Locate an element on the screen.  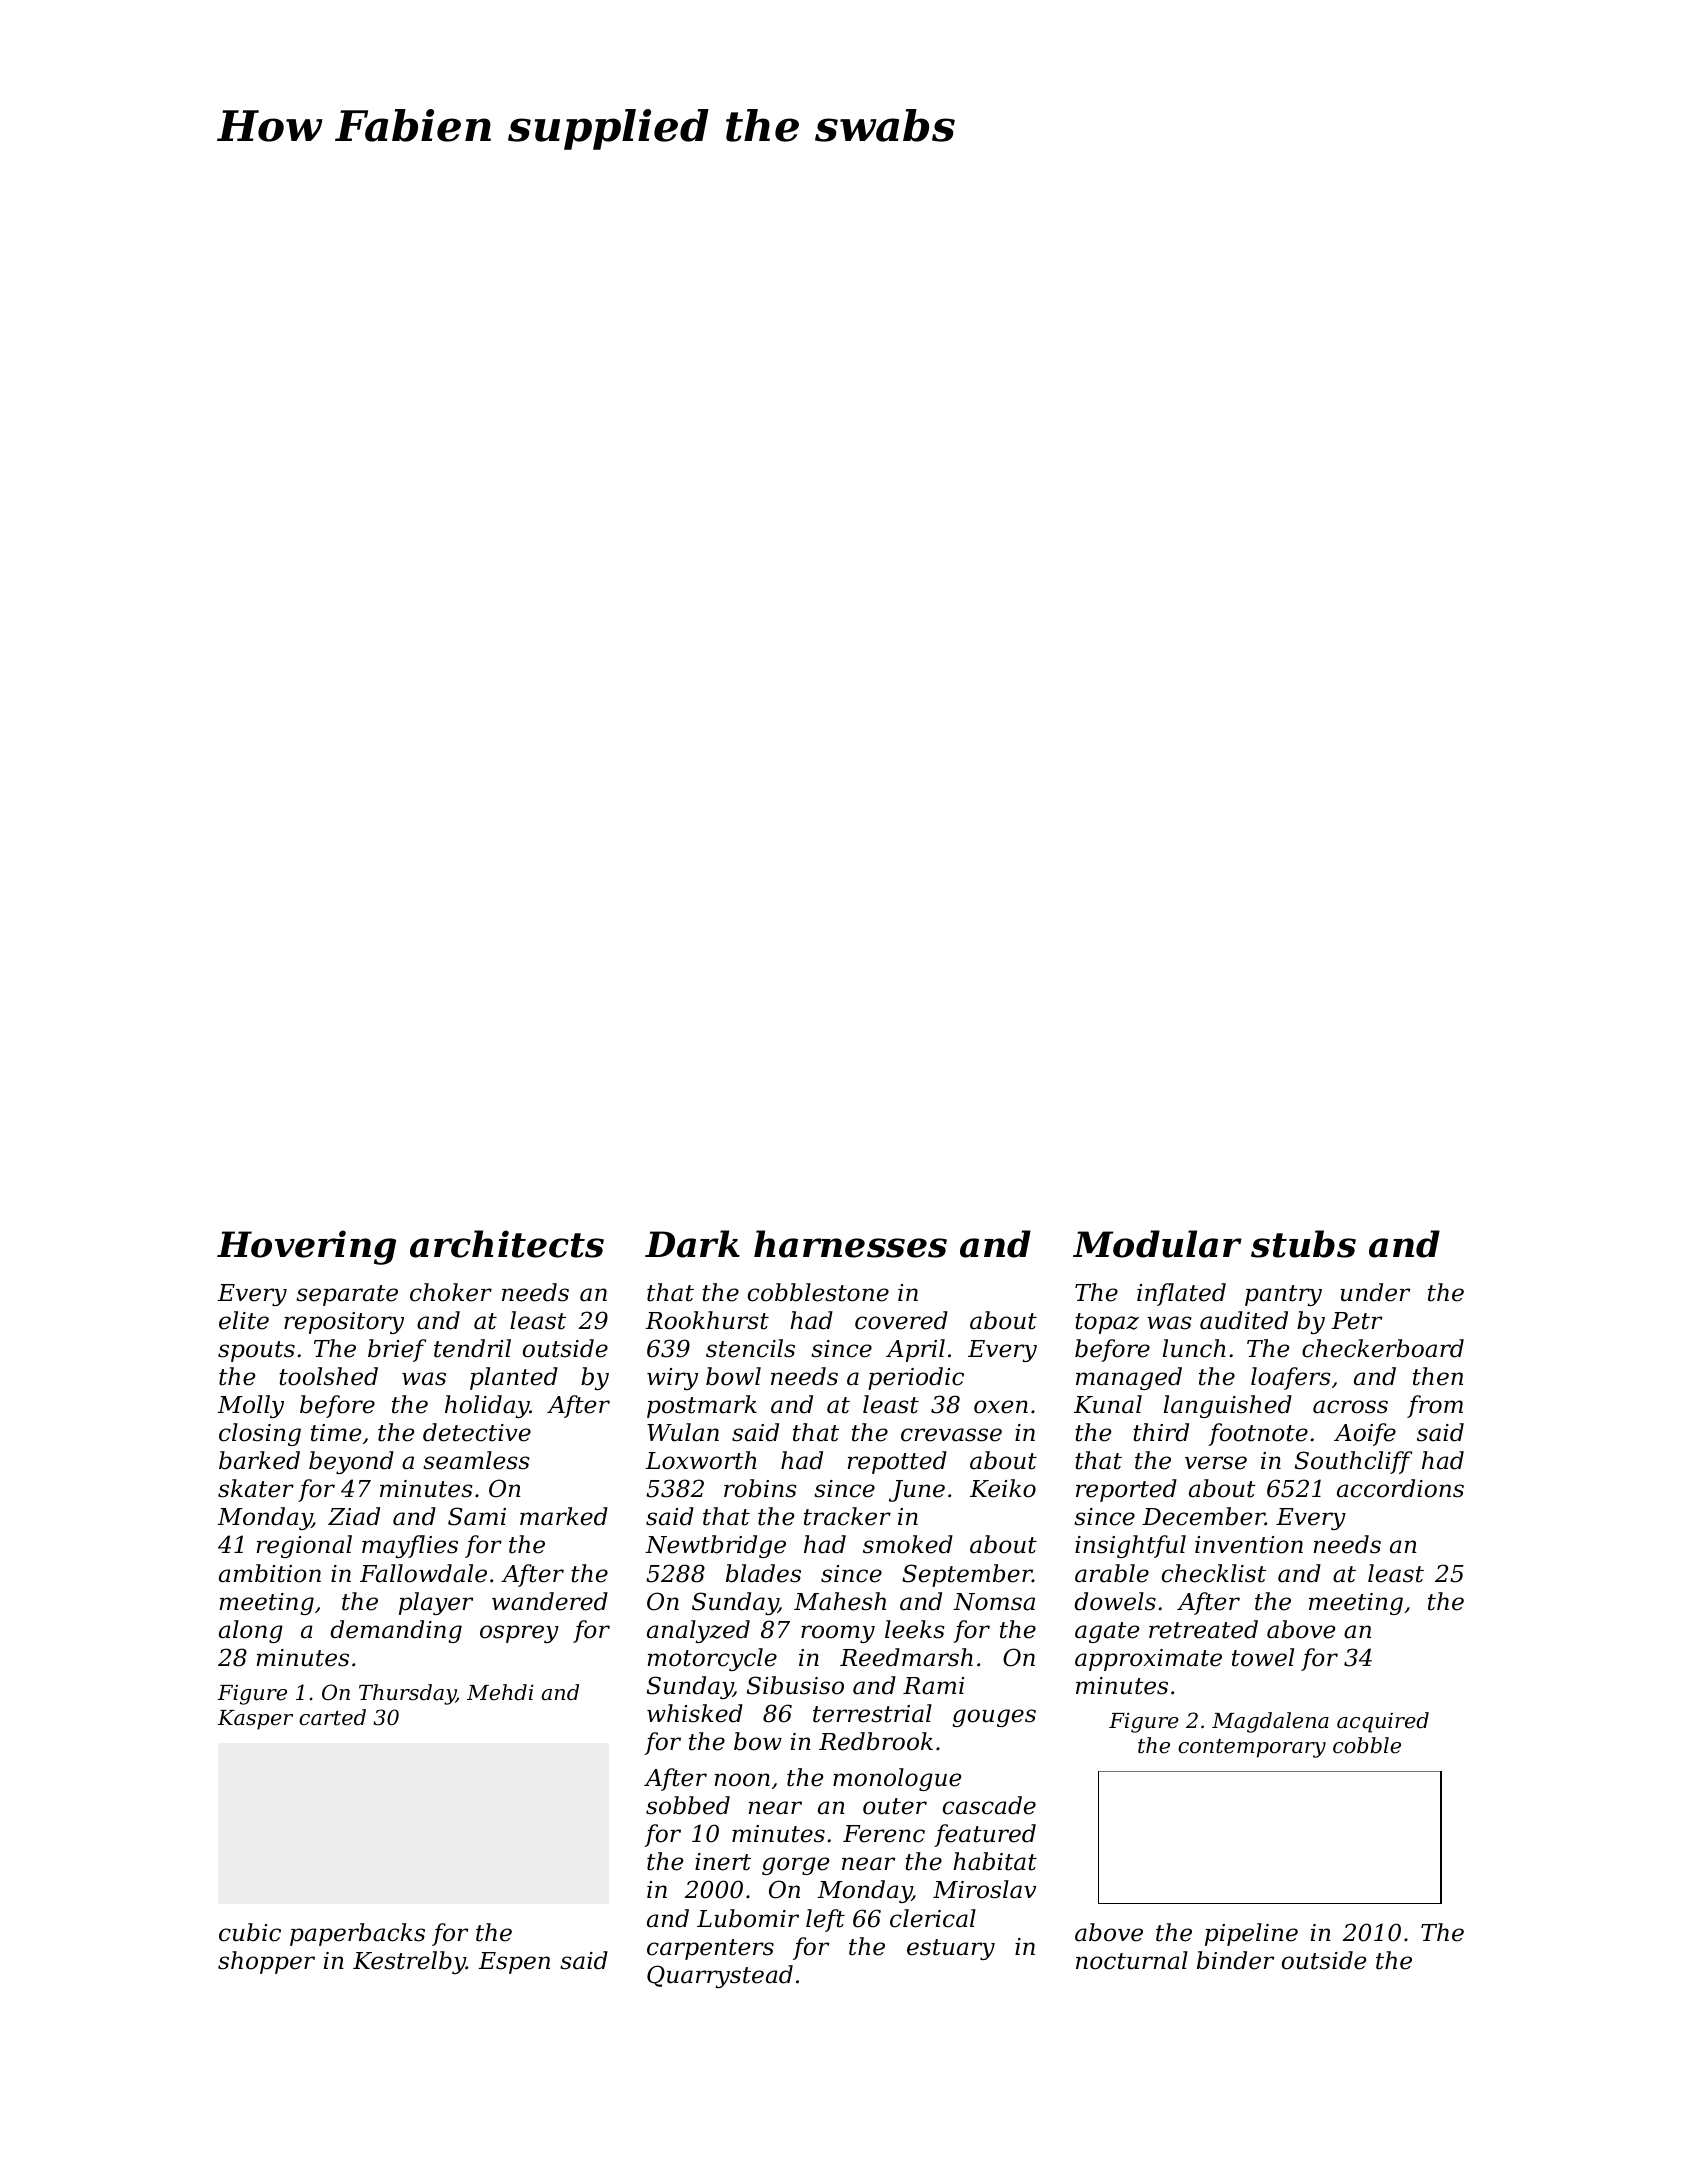
stubs is located at coordinates (1303, 1244).
